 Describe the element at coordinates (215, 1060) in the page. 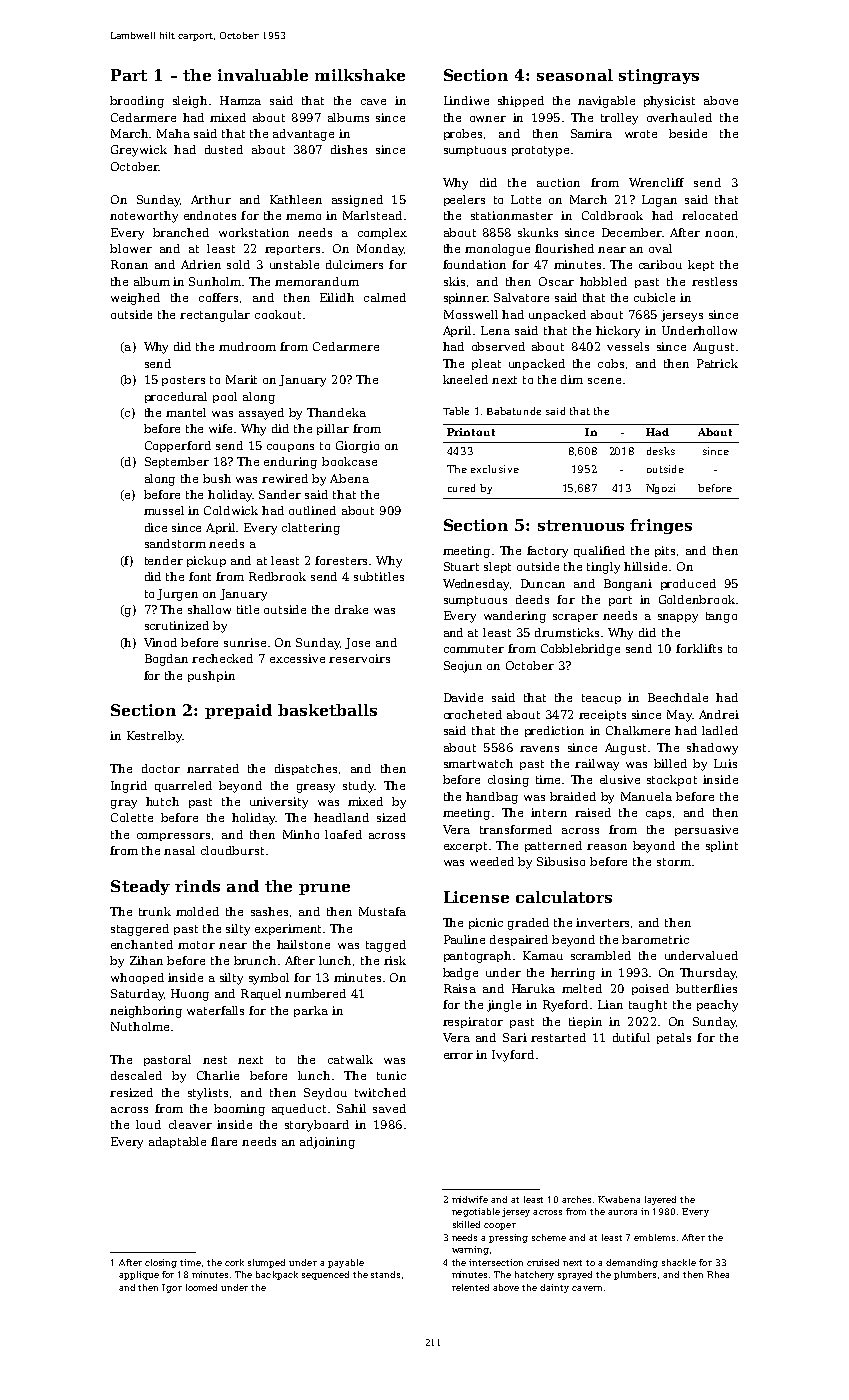

I see `nest` at that location.
